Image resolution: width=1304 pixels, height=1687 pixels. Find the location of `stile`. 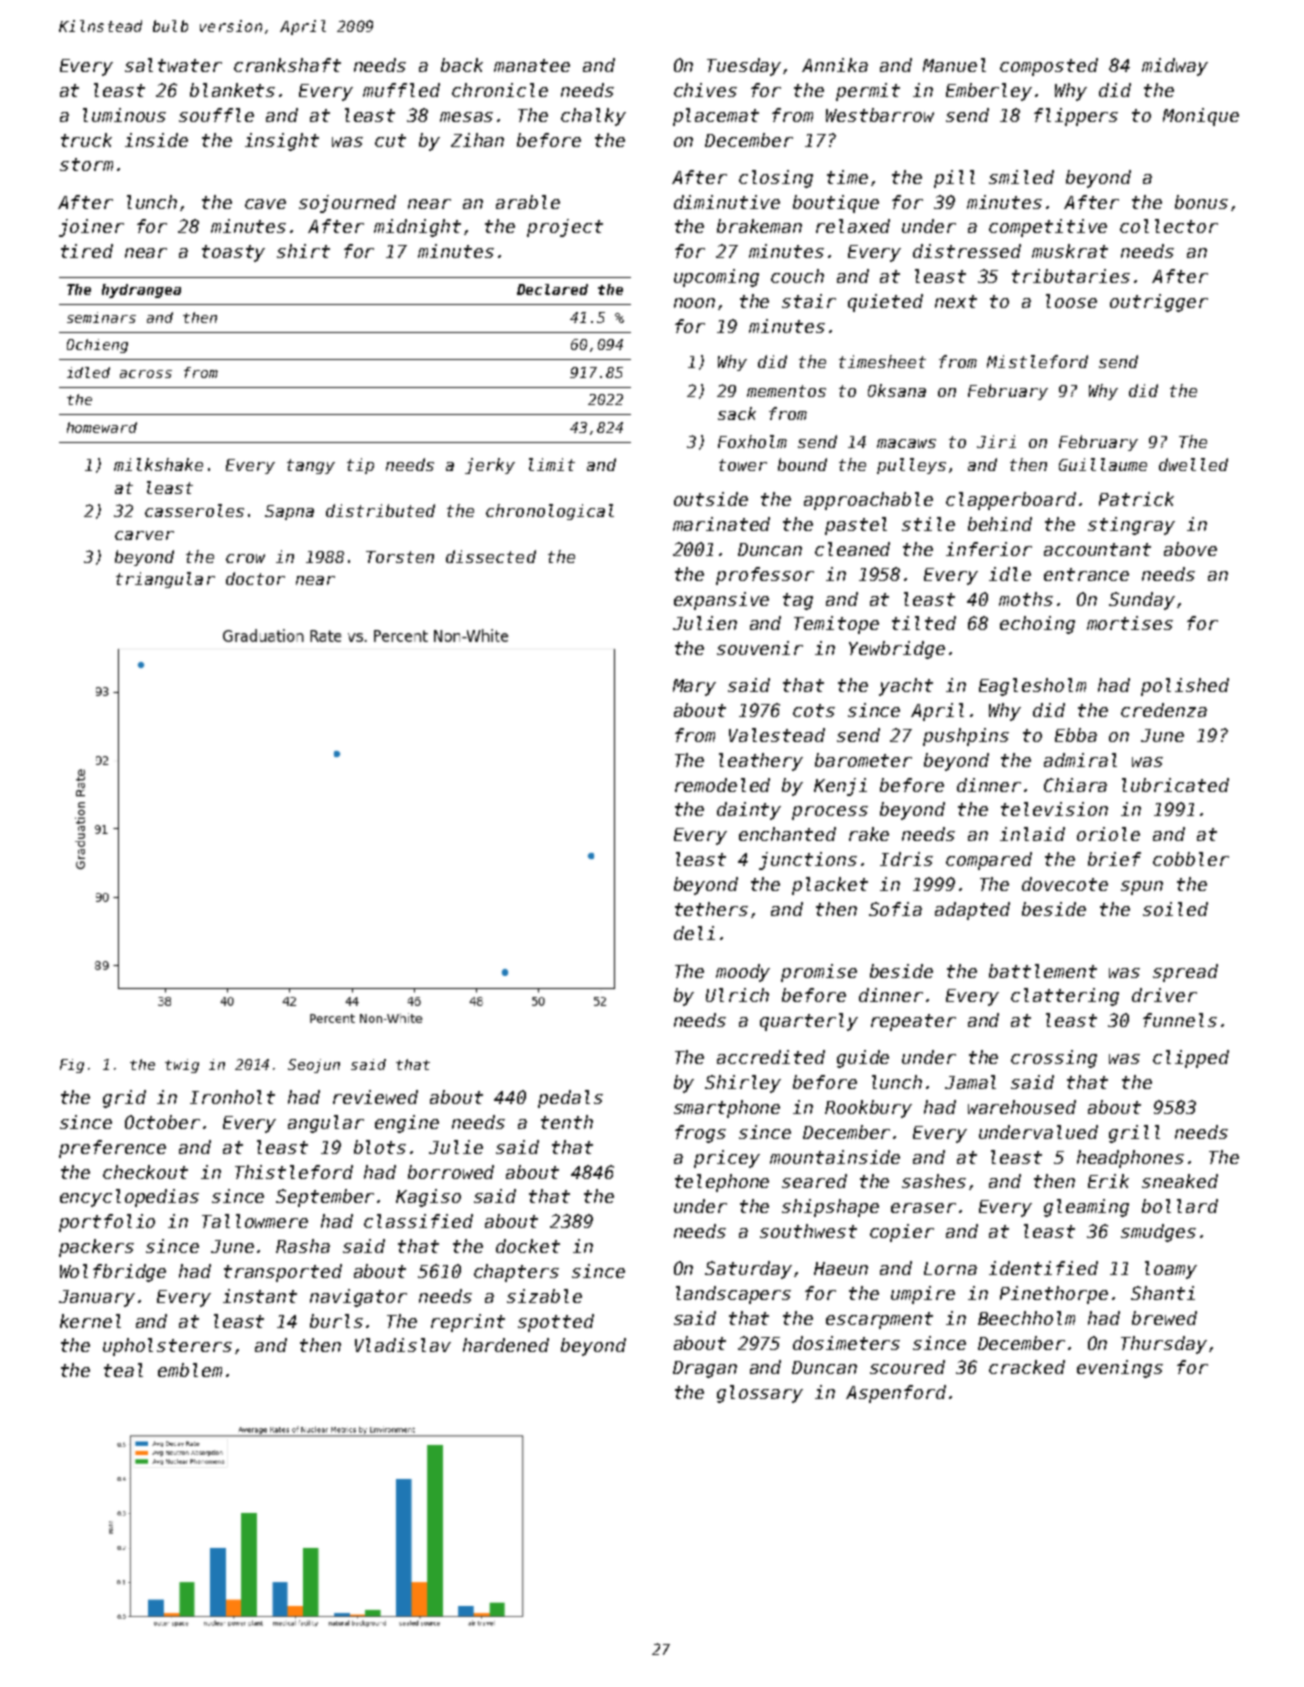

stile is located at coordinates (928, 524).
